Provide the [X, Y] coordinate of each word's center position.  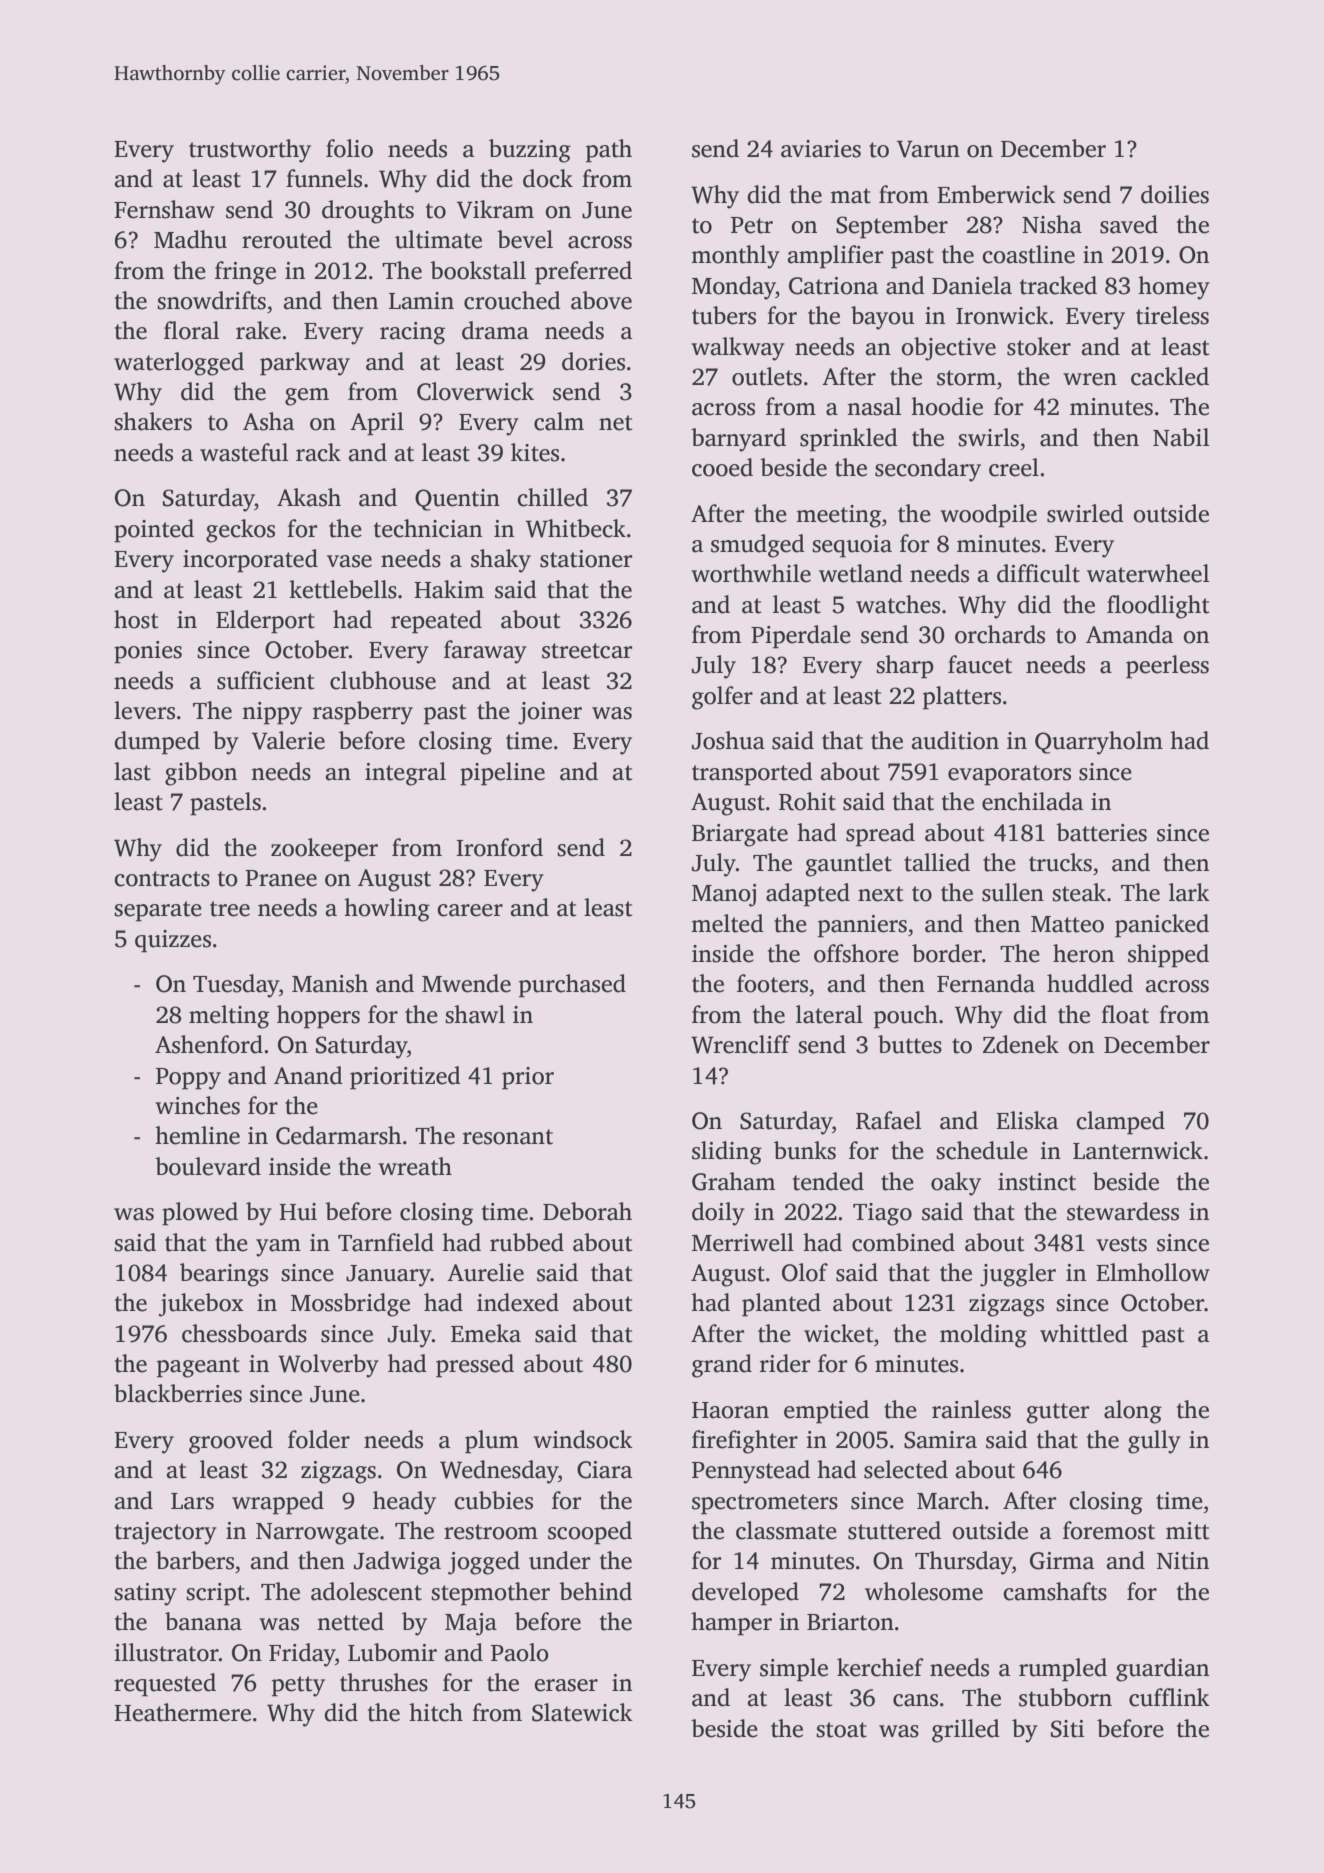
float [1125, 1014]
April [377, 424]
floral [191, 330]
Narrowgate [317, 1534]
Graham [733, 1181]
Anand [308, 1075]
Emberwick [996, 194]
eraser [566, 1685]
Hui [298, 1212]
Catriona [833, 286]
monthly [735, 257]
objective [948, 349]
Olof [805, 1272]
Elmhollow [1153, 1272]
